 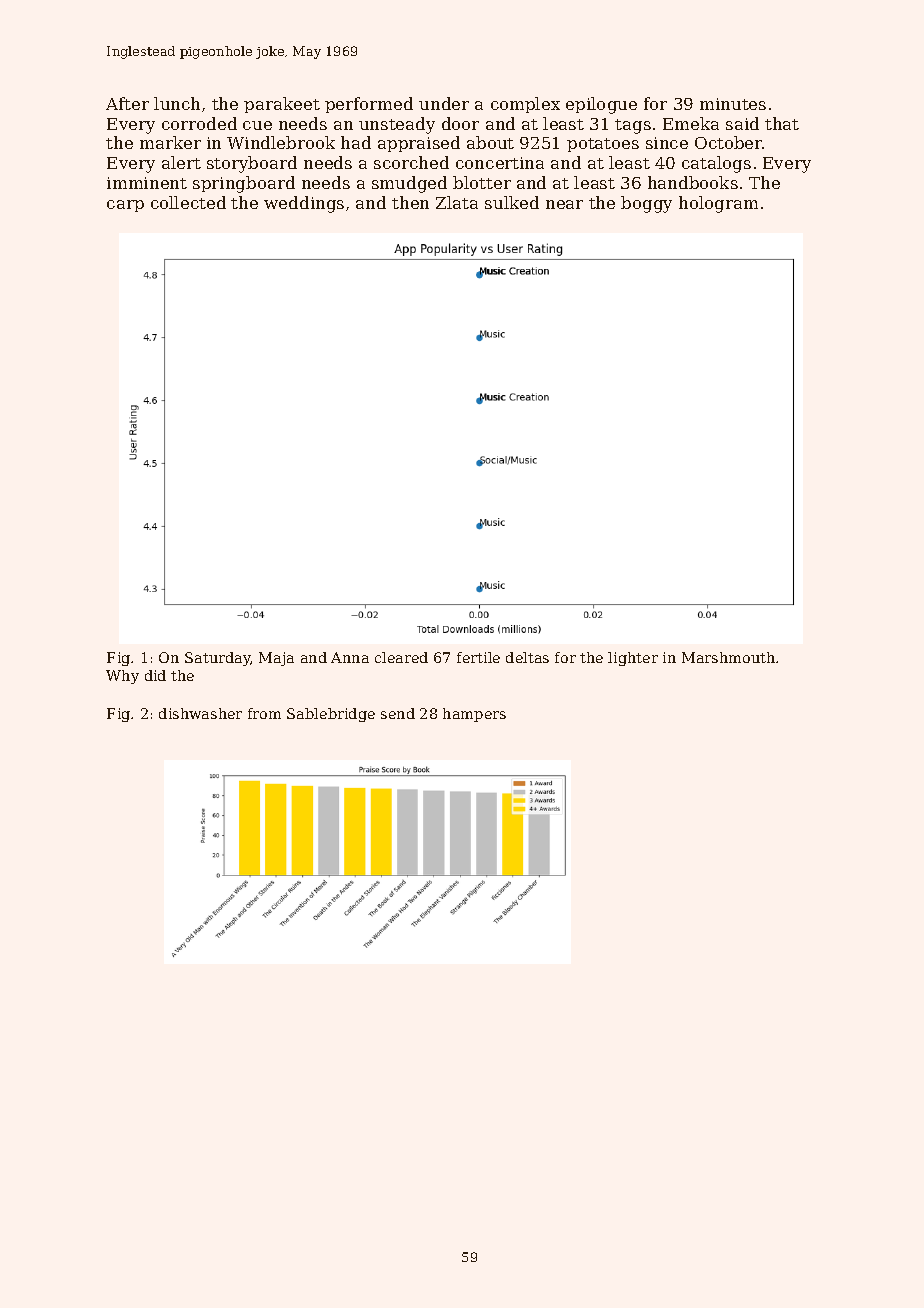 What do you see at coordinates (646, 204) in the page?
I see `boggy` at bounding box center [646, 204].
